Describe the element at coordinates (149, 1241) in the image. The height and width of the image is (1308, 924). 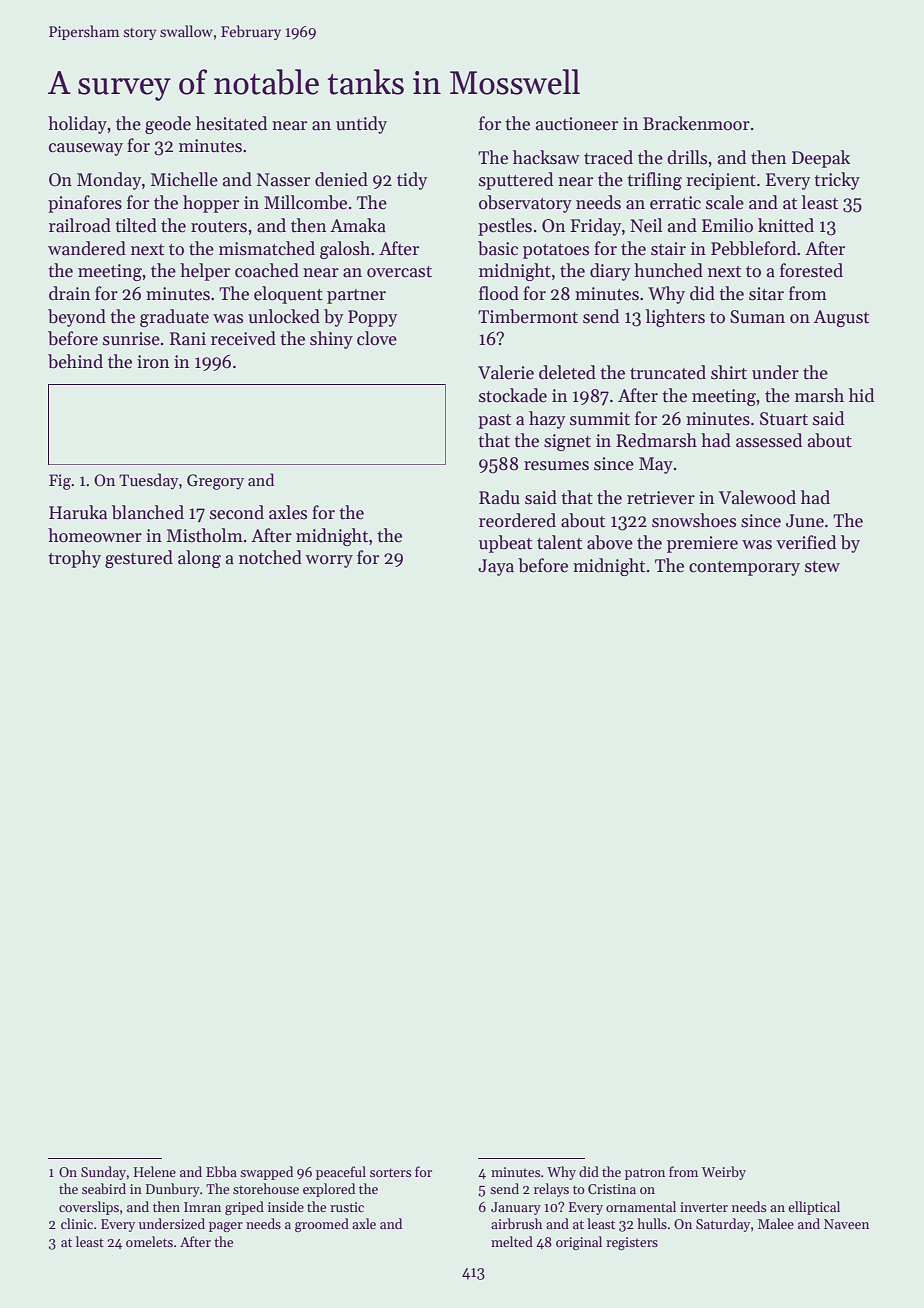
I see `omelets` at that location.
